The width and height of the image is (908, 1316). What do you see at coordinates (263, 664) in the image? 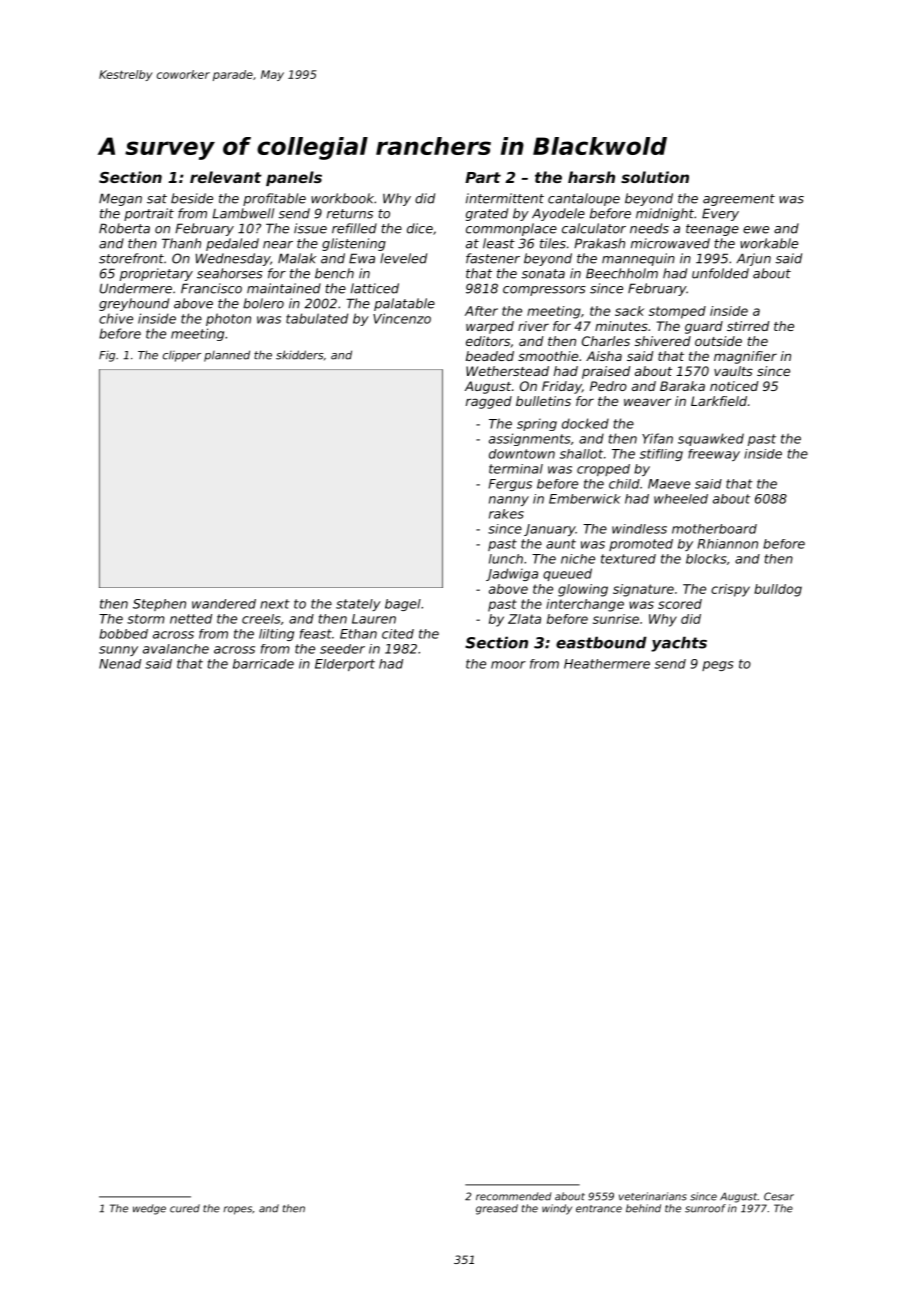
I see `barricade` at bounding box center [263, 664].
